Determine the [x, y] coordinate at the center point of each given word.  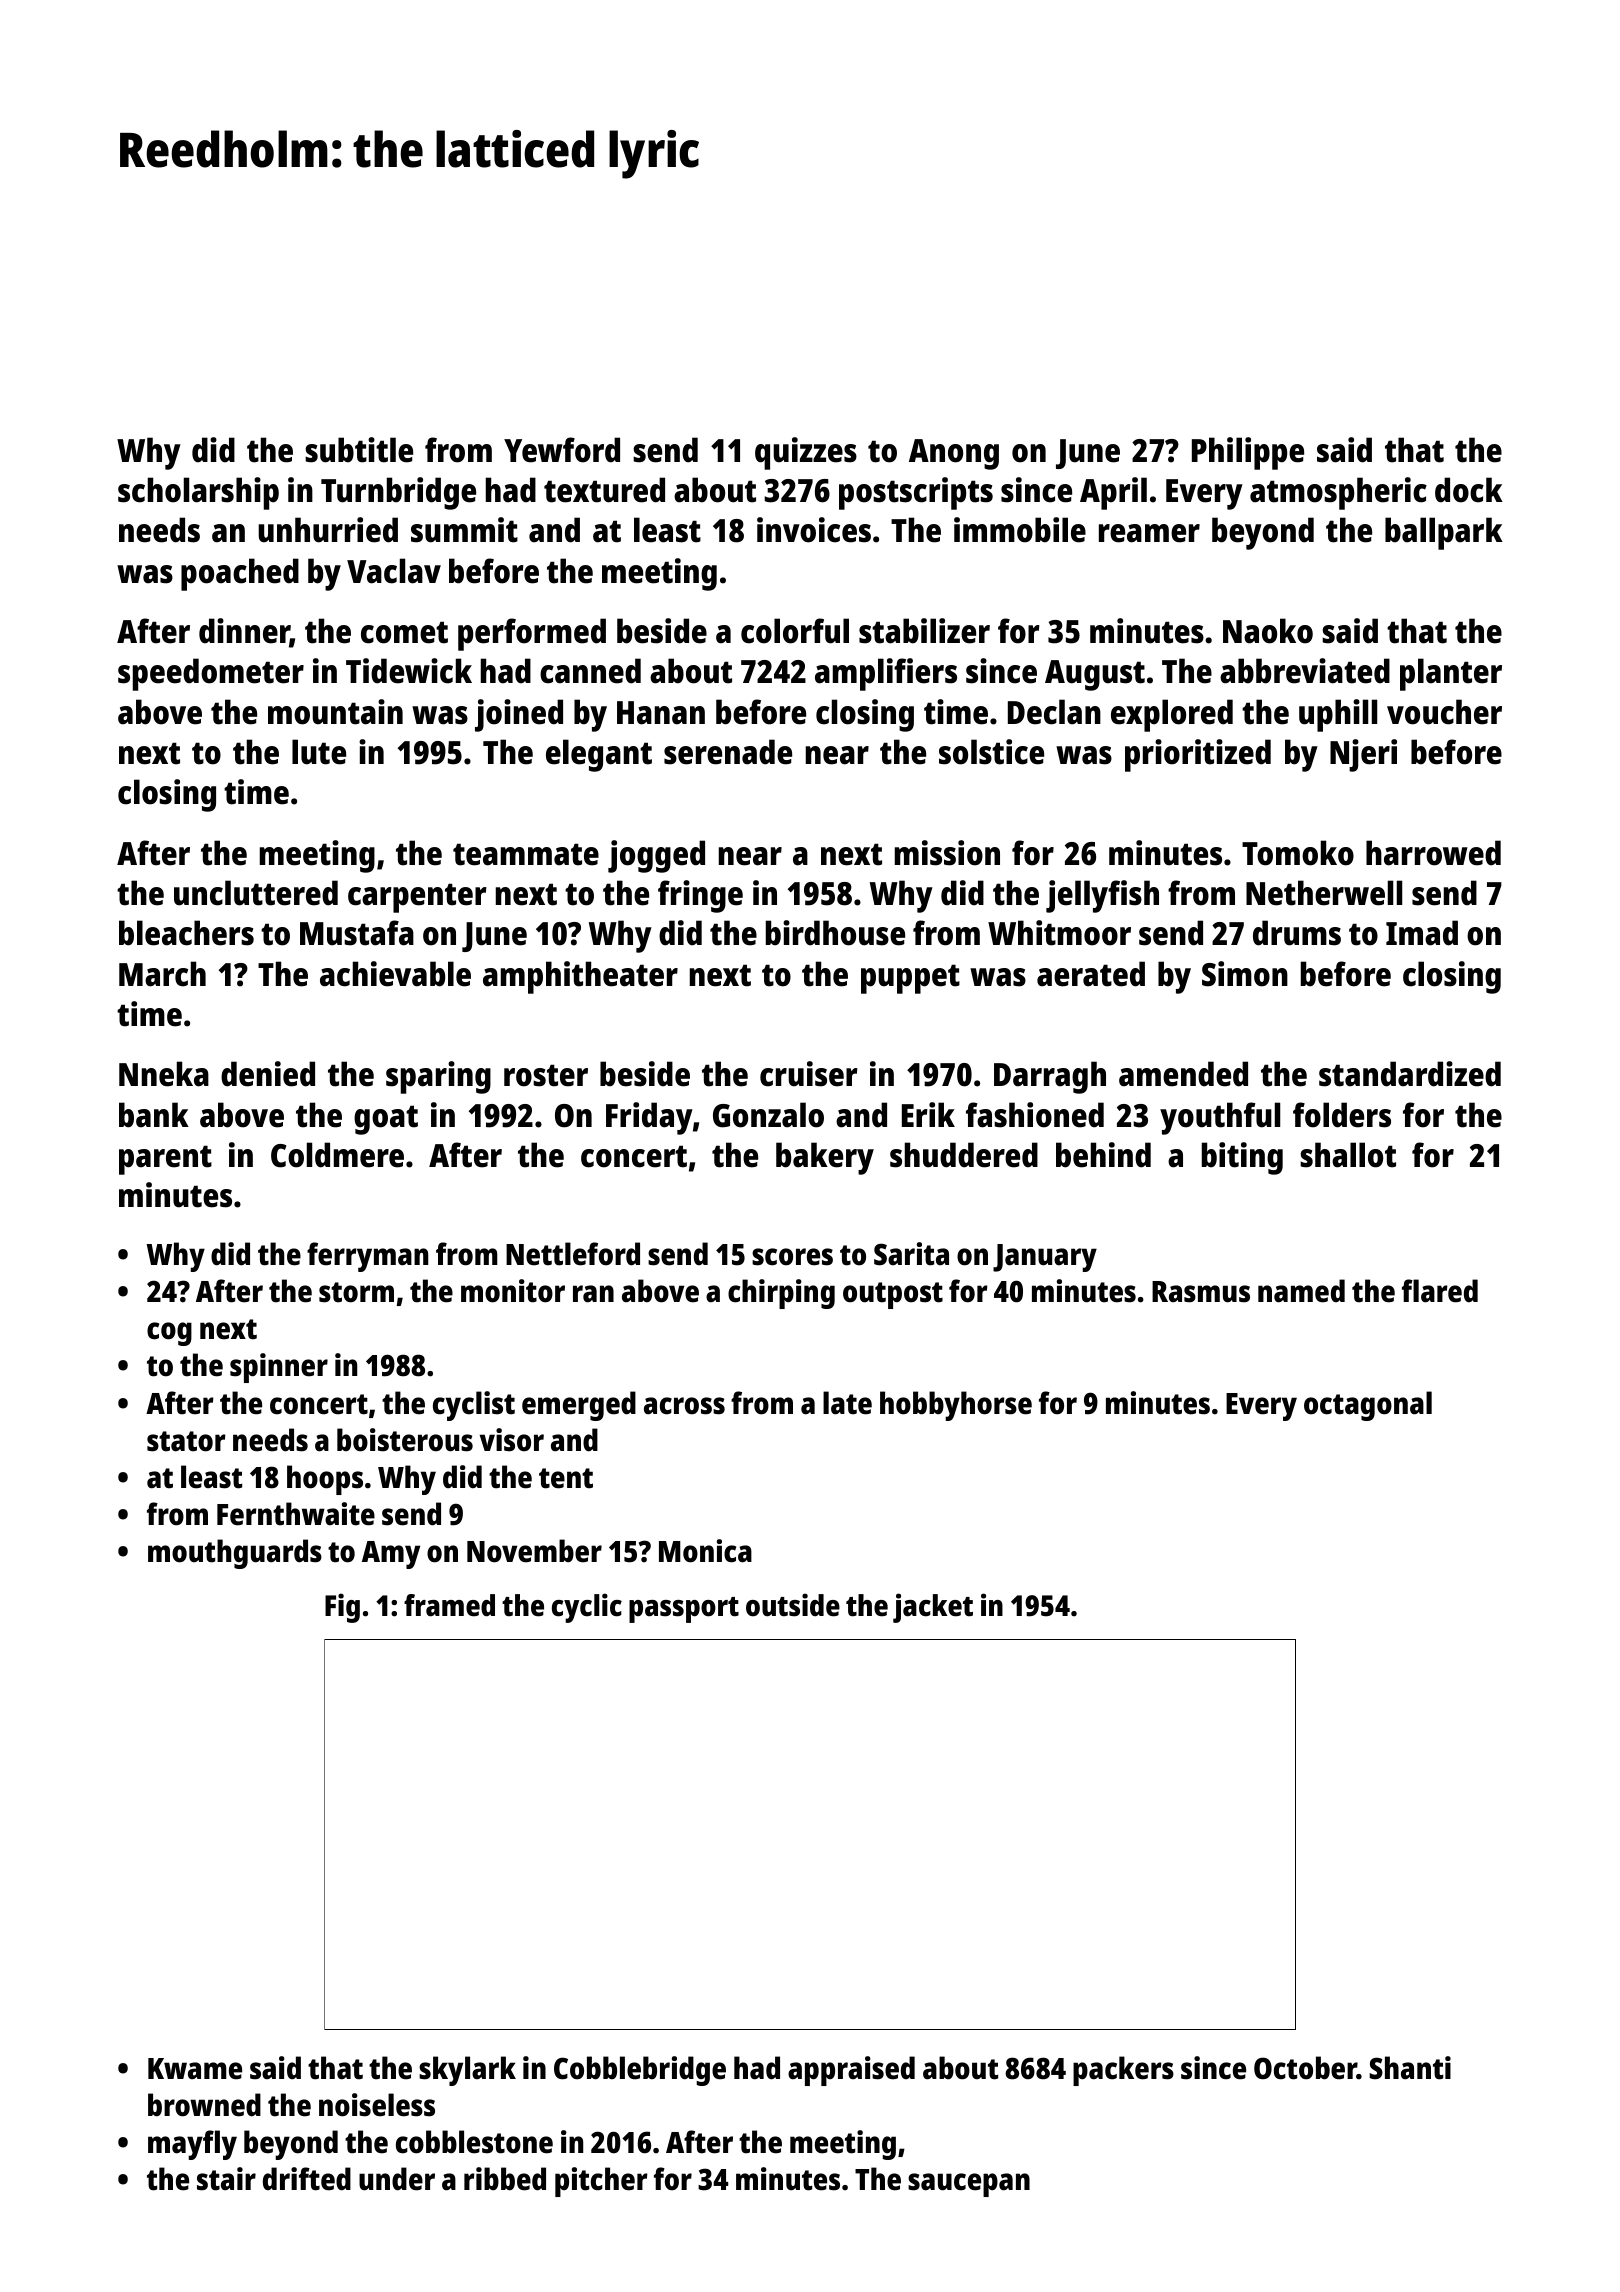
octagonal [1368, 1406]
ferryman [367, 1257]
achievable [395, 974]
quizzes [806, 453]
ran [593, 1294]
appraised [851, 2071]
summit [464, 530]
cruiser [809, 1074]
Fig [342, 1608]
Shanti [1410, 2068]
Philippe [1248, 453]
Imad [1422, 933]
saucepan [969, 2185]
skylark [467, 2071]
